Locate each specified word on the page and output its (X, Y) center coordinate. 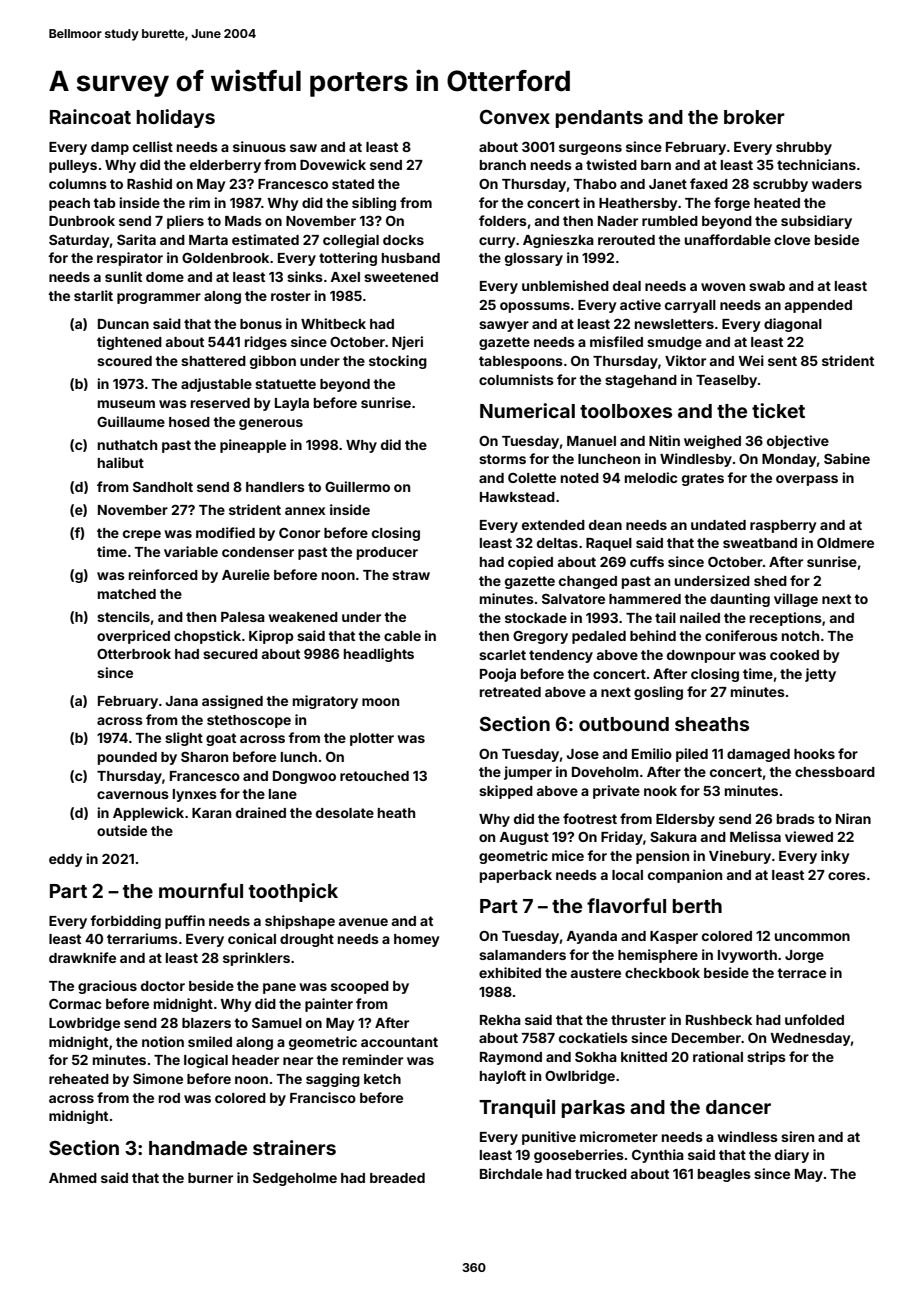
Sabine (847, 458)
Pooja (498, 675)
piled (692, 755)
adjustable (216, 385)
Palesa (243, 617)
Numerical (527, 410)
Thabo (595, 184)
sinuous (259, 146)
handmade (198, 1148)
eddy (66, 860)
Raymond (511, 1058)
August (524, 838)
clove (792, 240)
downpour (701, 656)
